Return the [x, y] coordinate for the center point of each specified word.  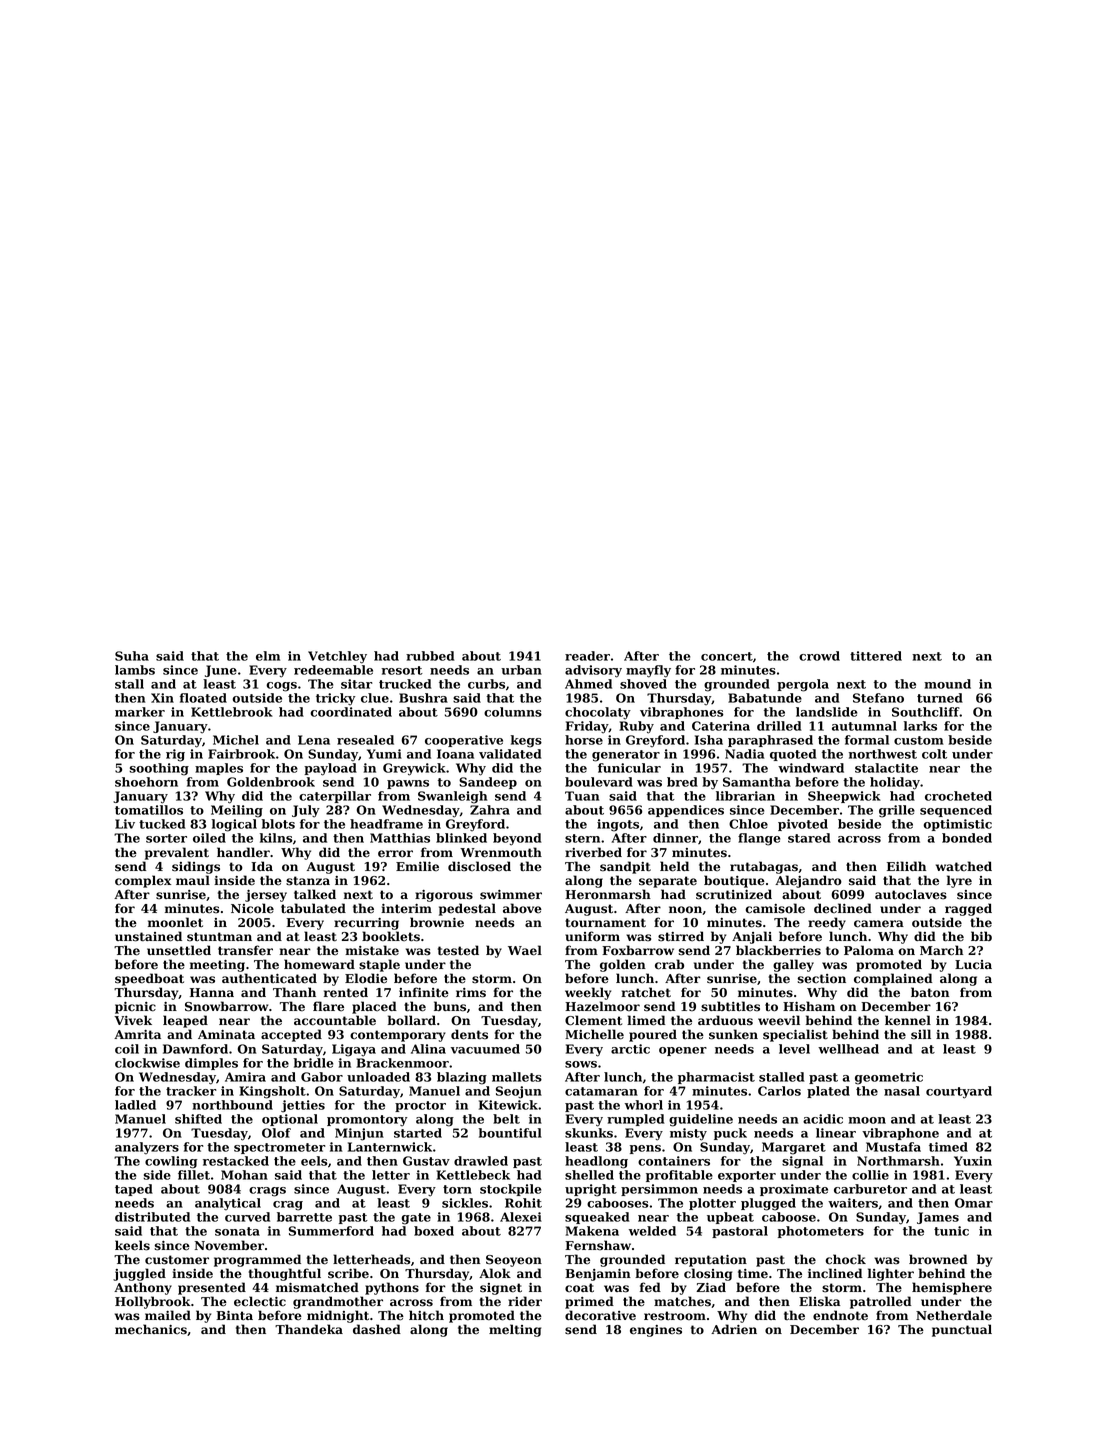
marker [140, 712]
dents [469, 1034]
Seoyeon [514, 1261]
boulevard [599, 782]
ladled [135, 1105]
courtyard [959, 1092]
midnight [338, 1316]
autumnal [864, 726]
